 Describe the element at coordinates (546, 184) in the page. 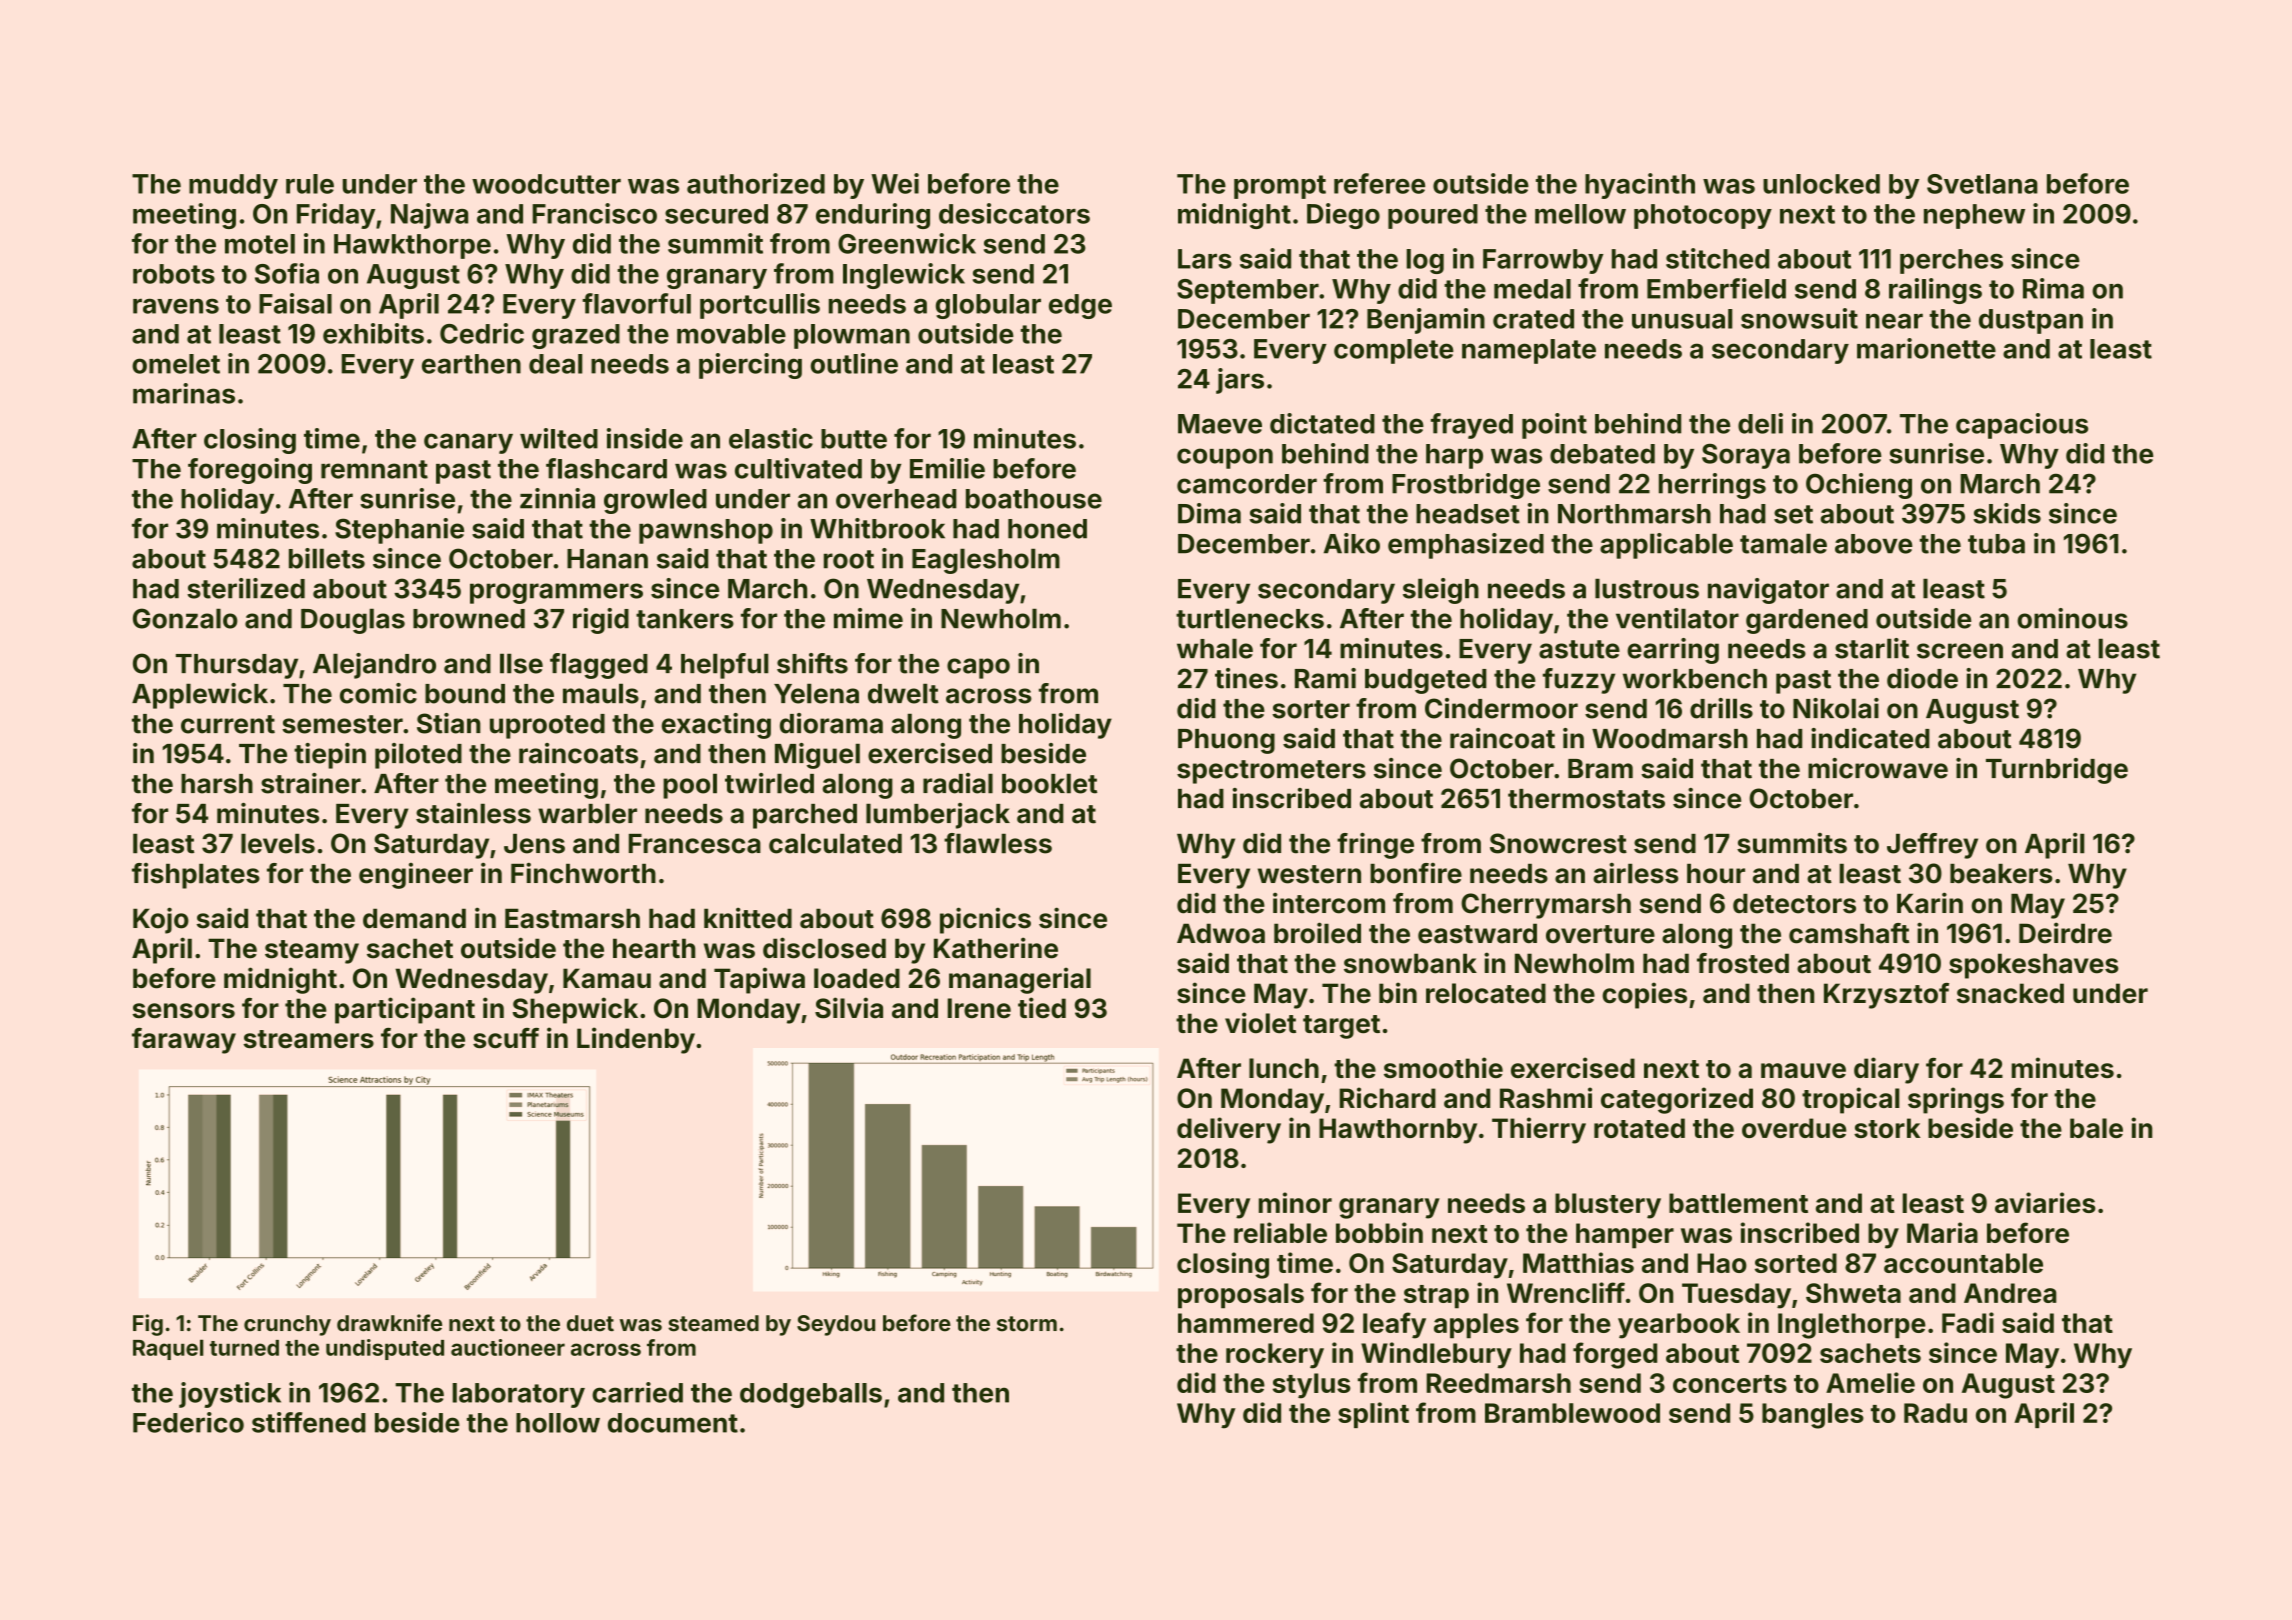

I see `woodcutter` at that location.
